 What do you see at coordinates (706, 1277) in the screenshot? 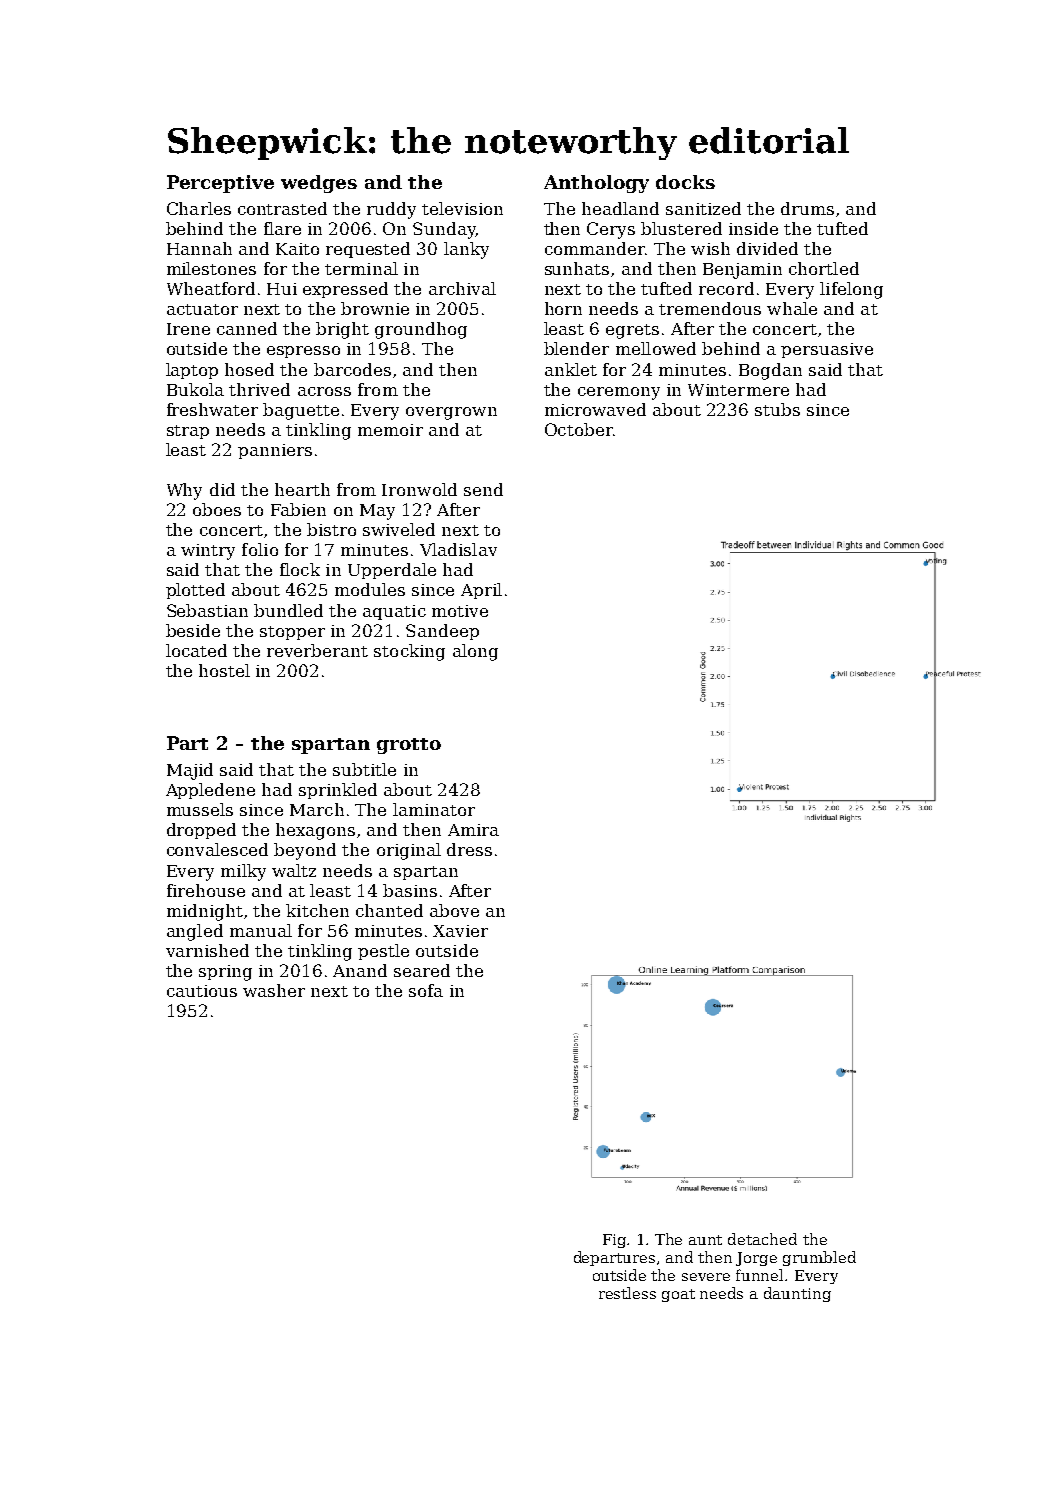
I see `severe` at bounding box center [706, 1277].
